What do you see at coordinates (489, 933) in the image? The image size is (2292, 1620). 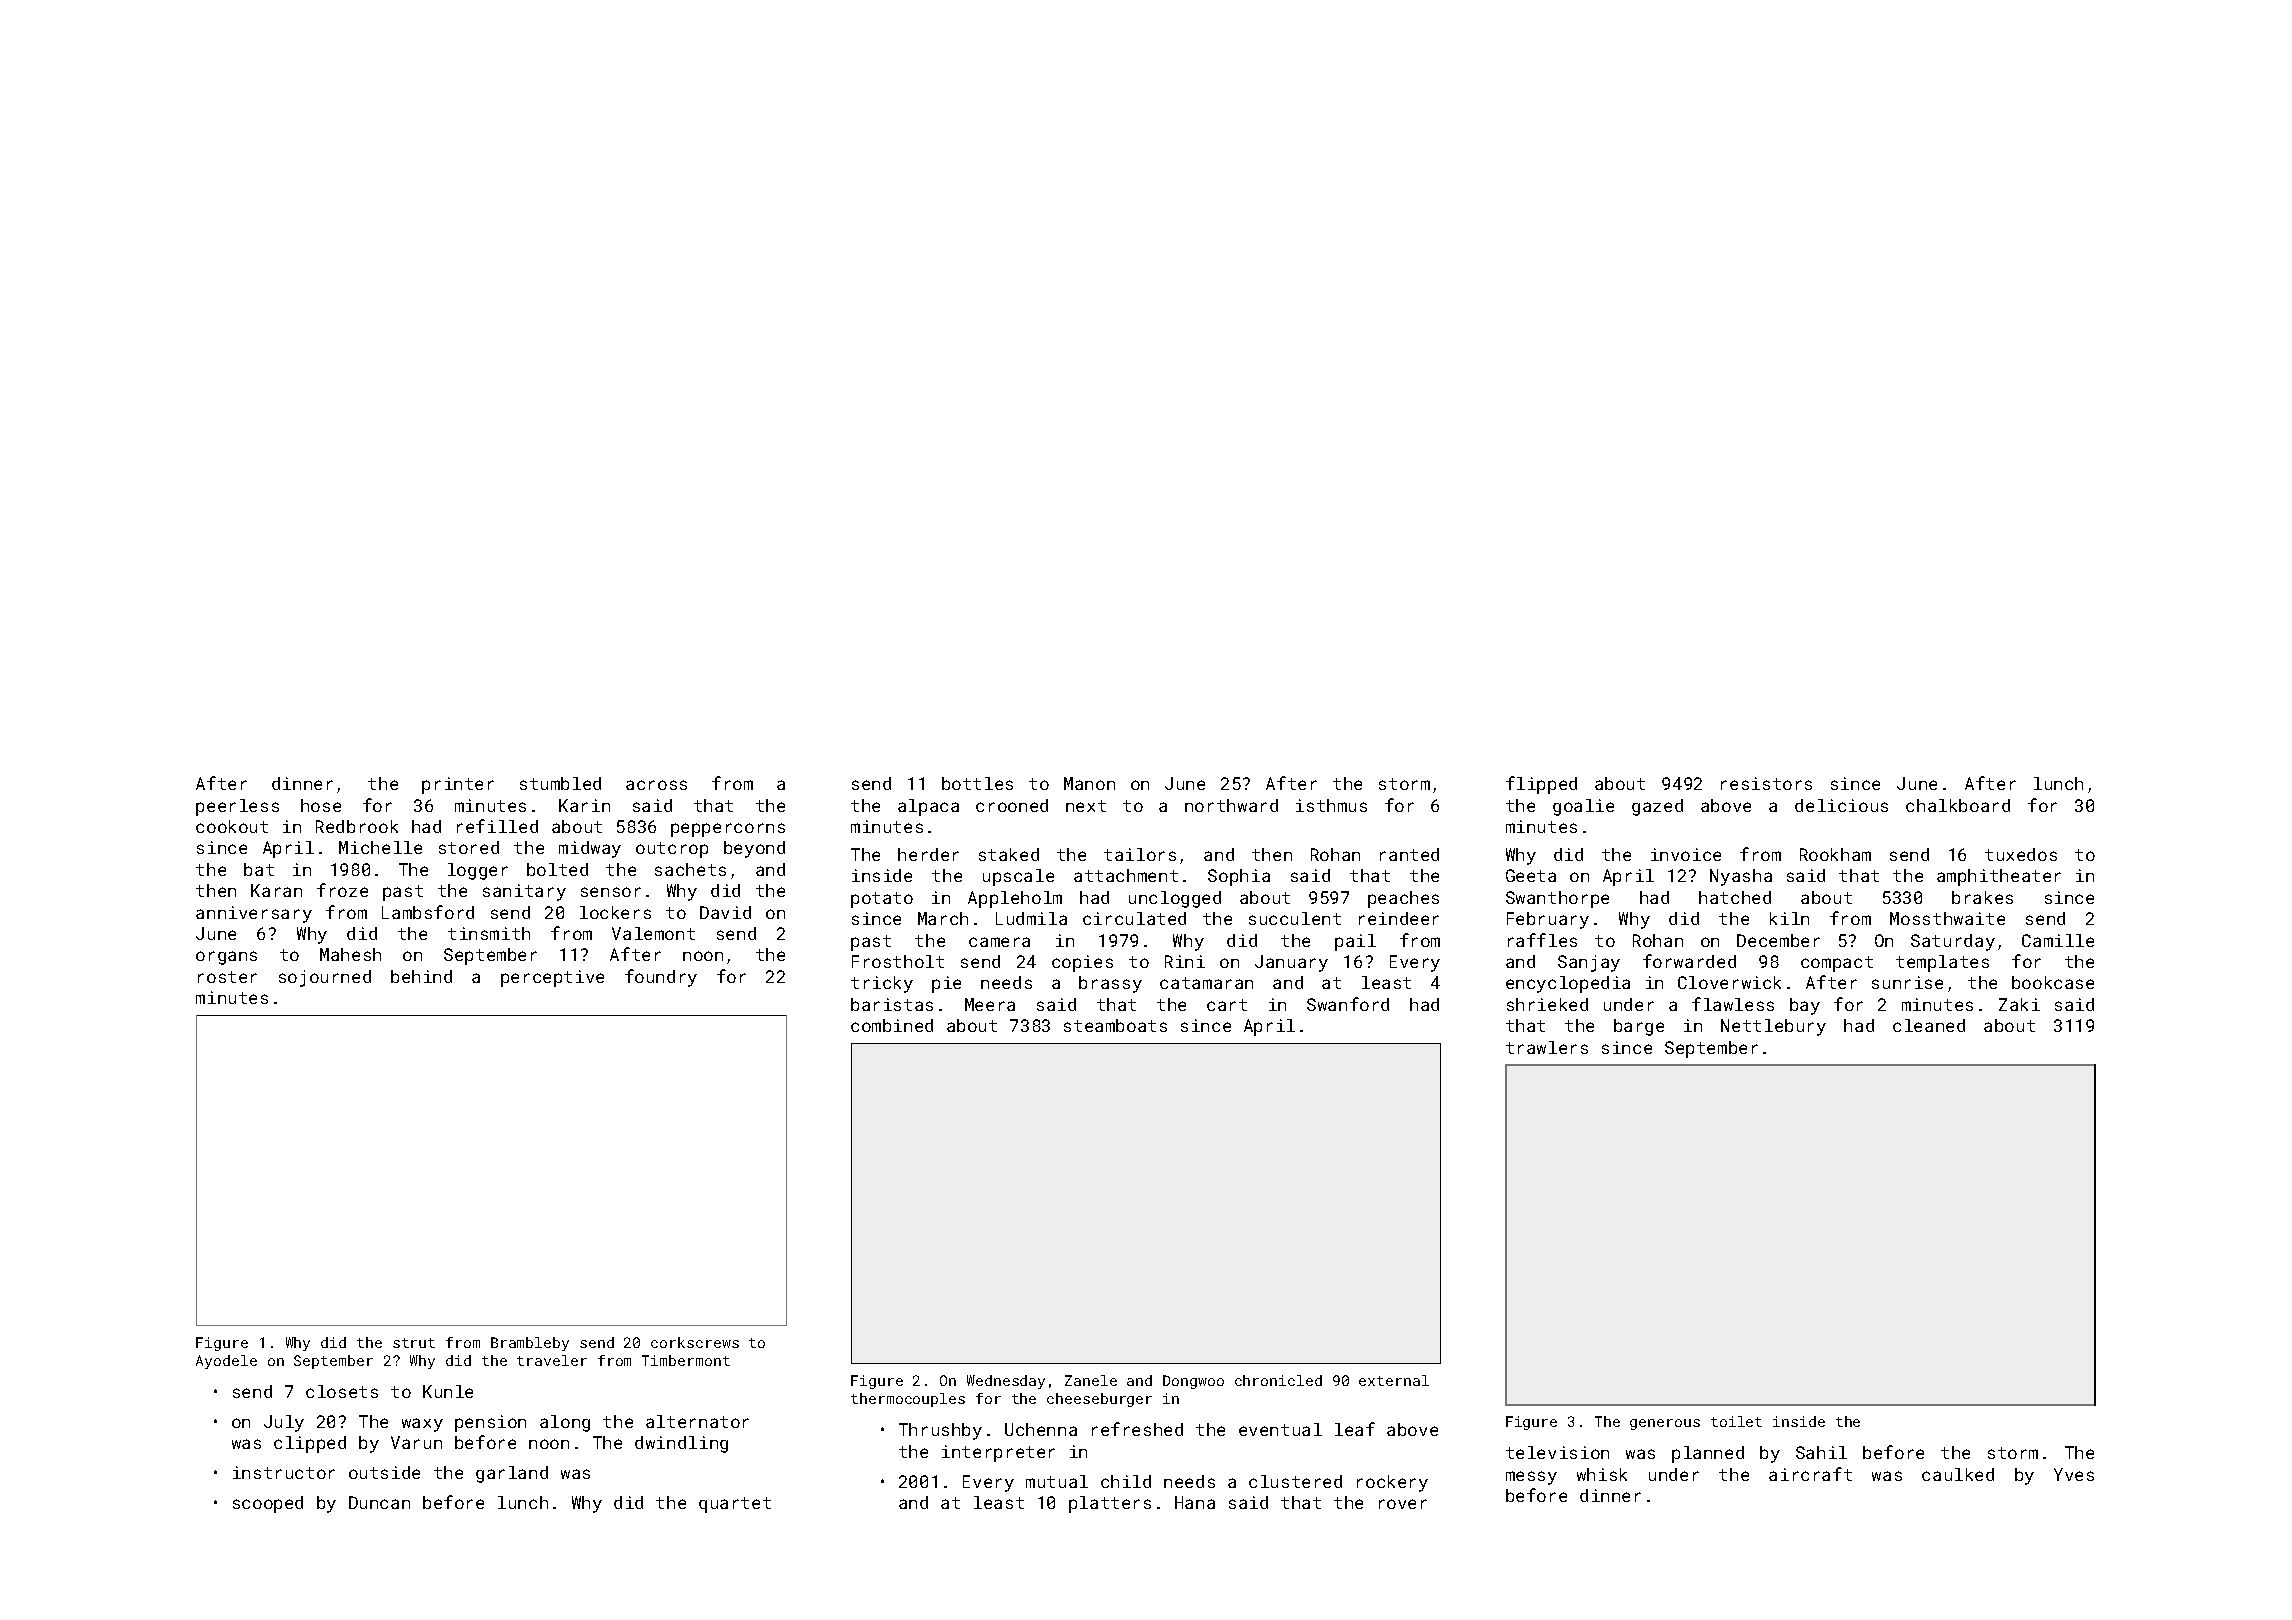 I see `tinsmith` at bounding box center [489, 933].
